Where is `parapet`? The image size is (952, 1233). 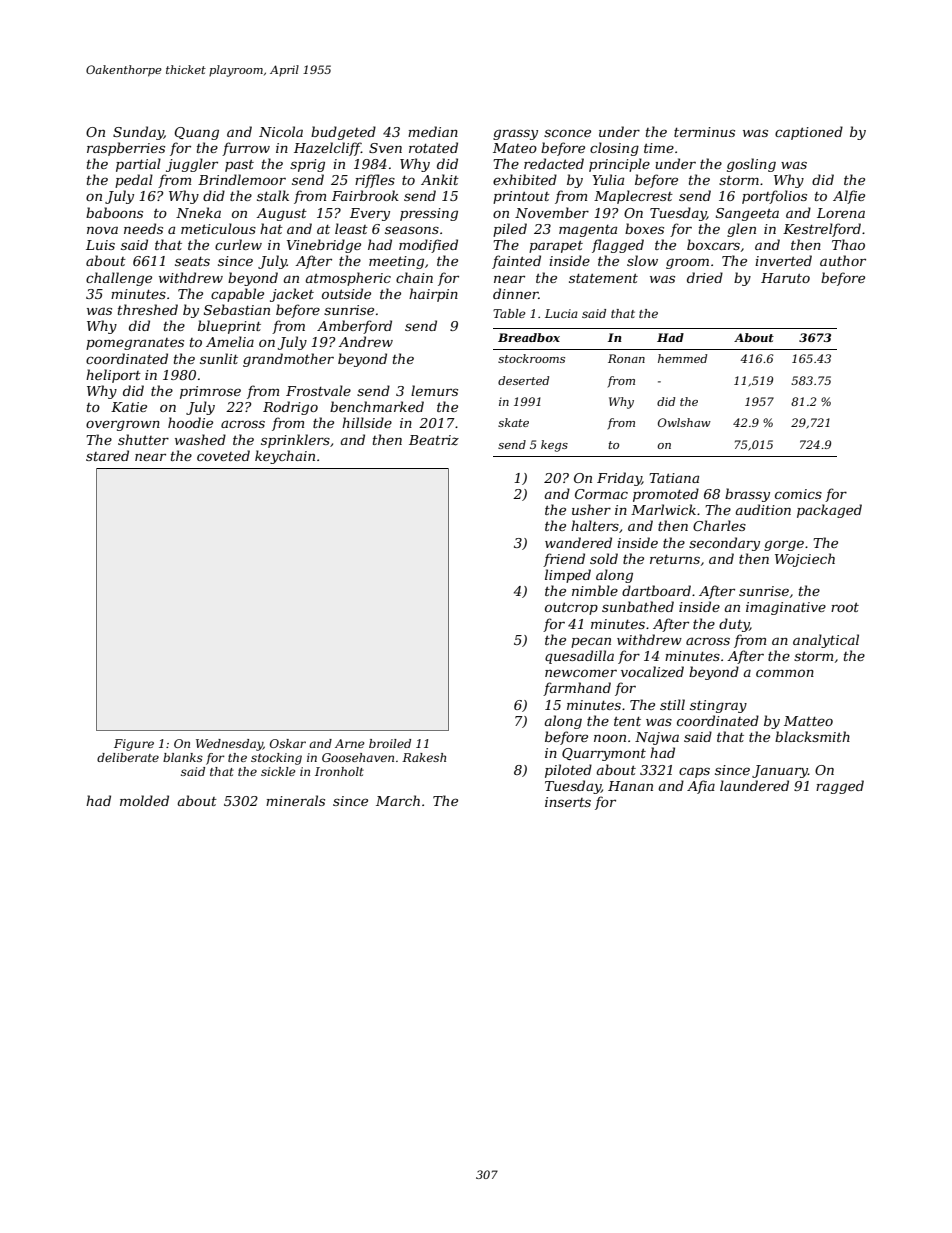 parapet is located at coordinates (556, 247).
